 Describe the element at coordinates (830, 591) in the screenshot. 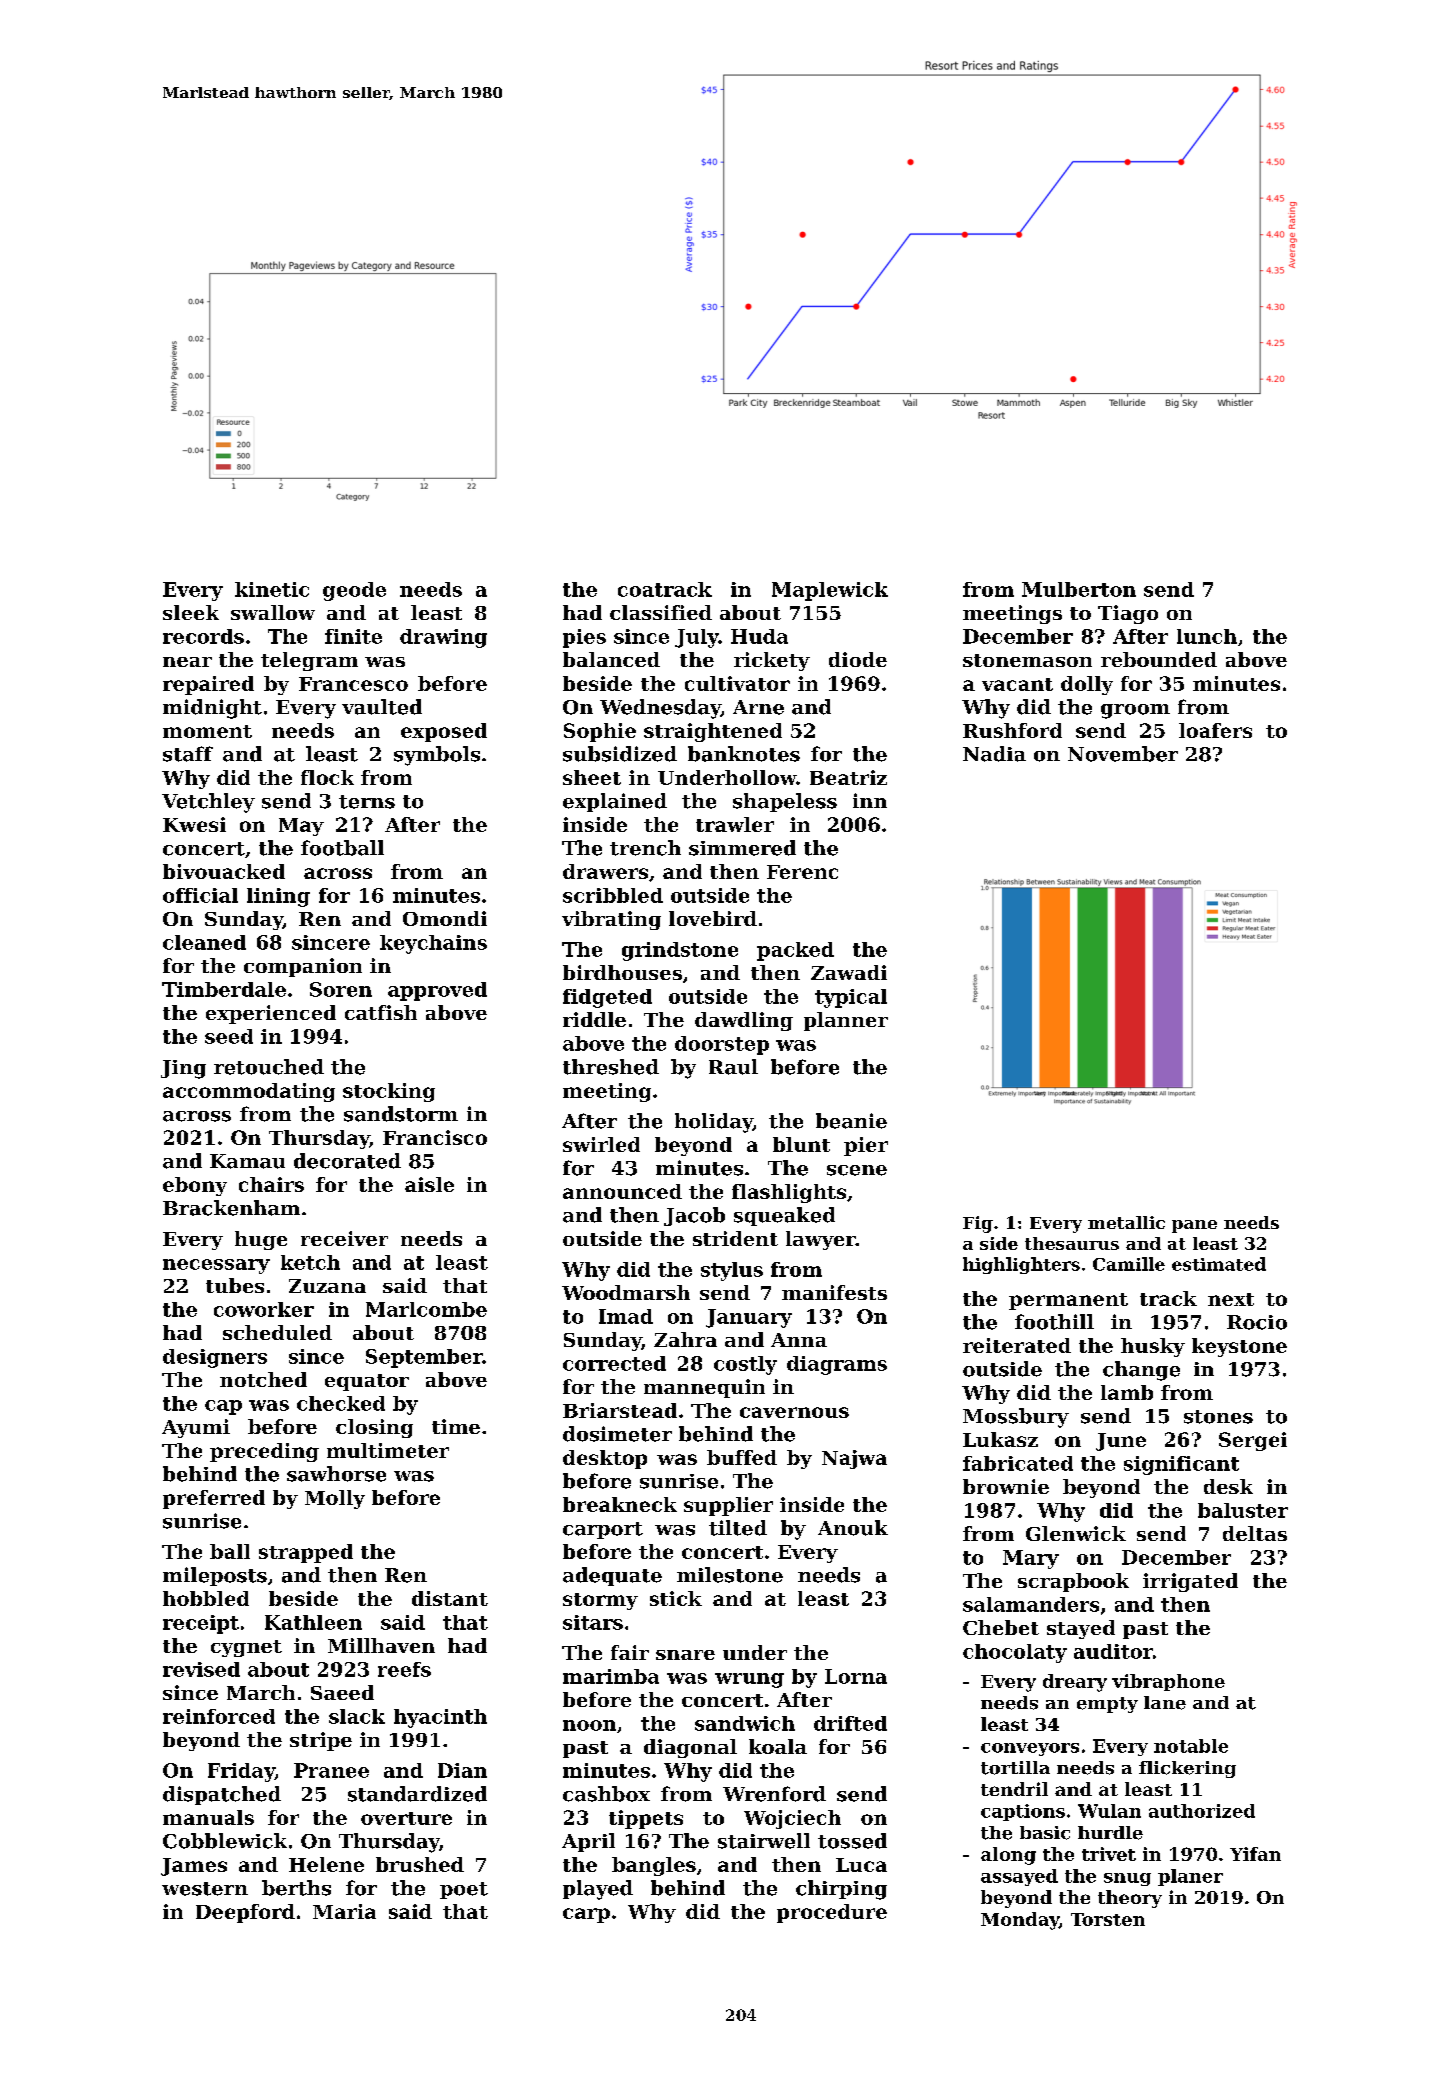

I see `Maplewick` at that location.
